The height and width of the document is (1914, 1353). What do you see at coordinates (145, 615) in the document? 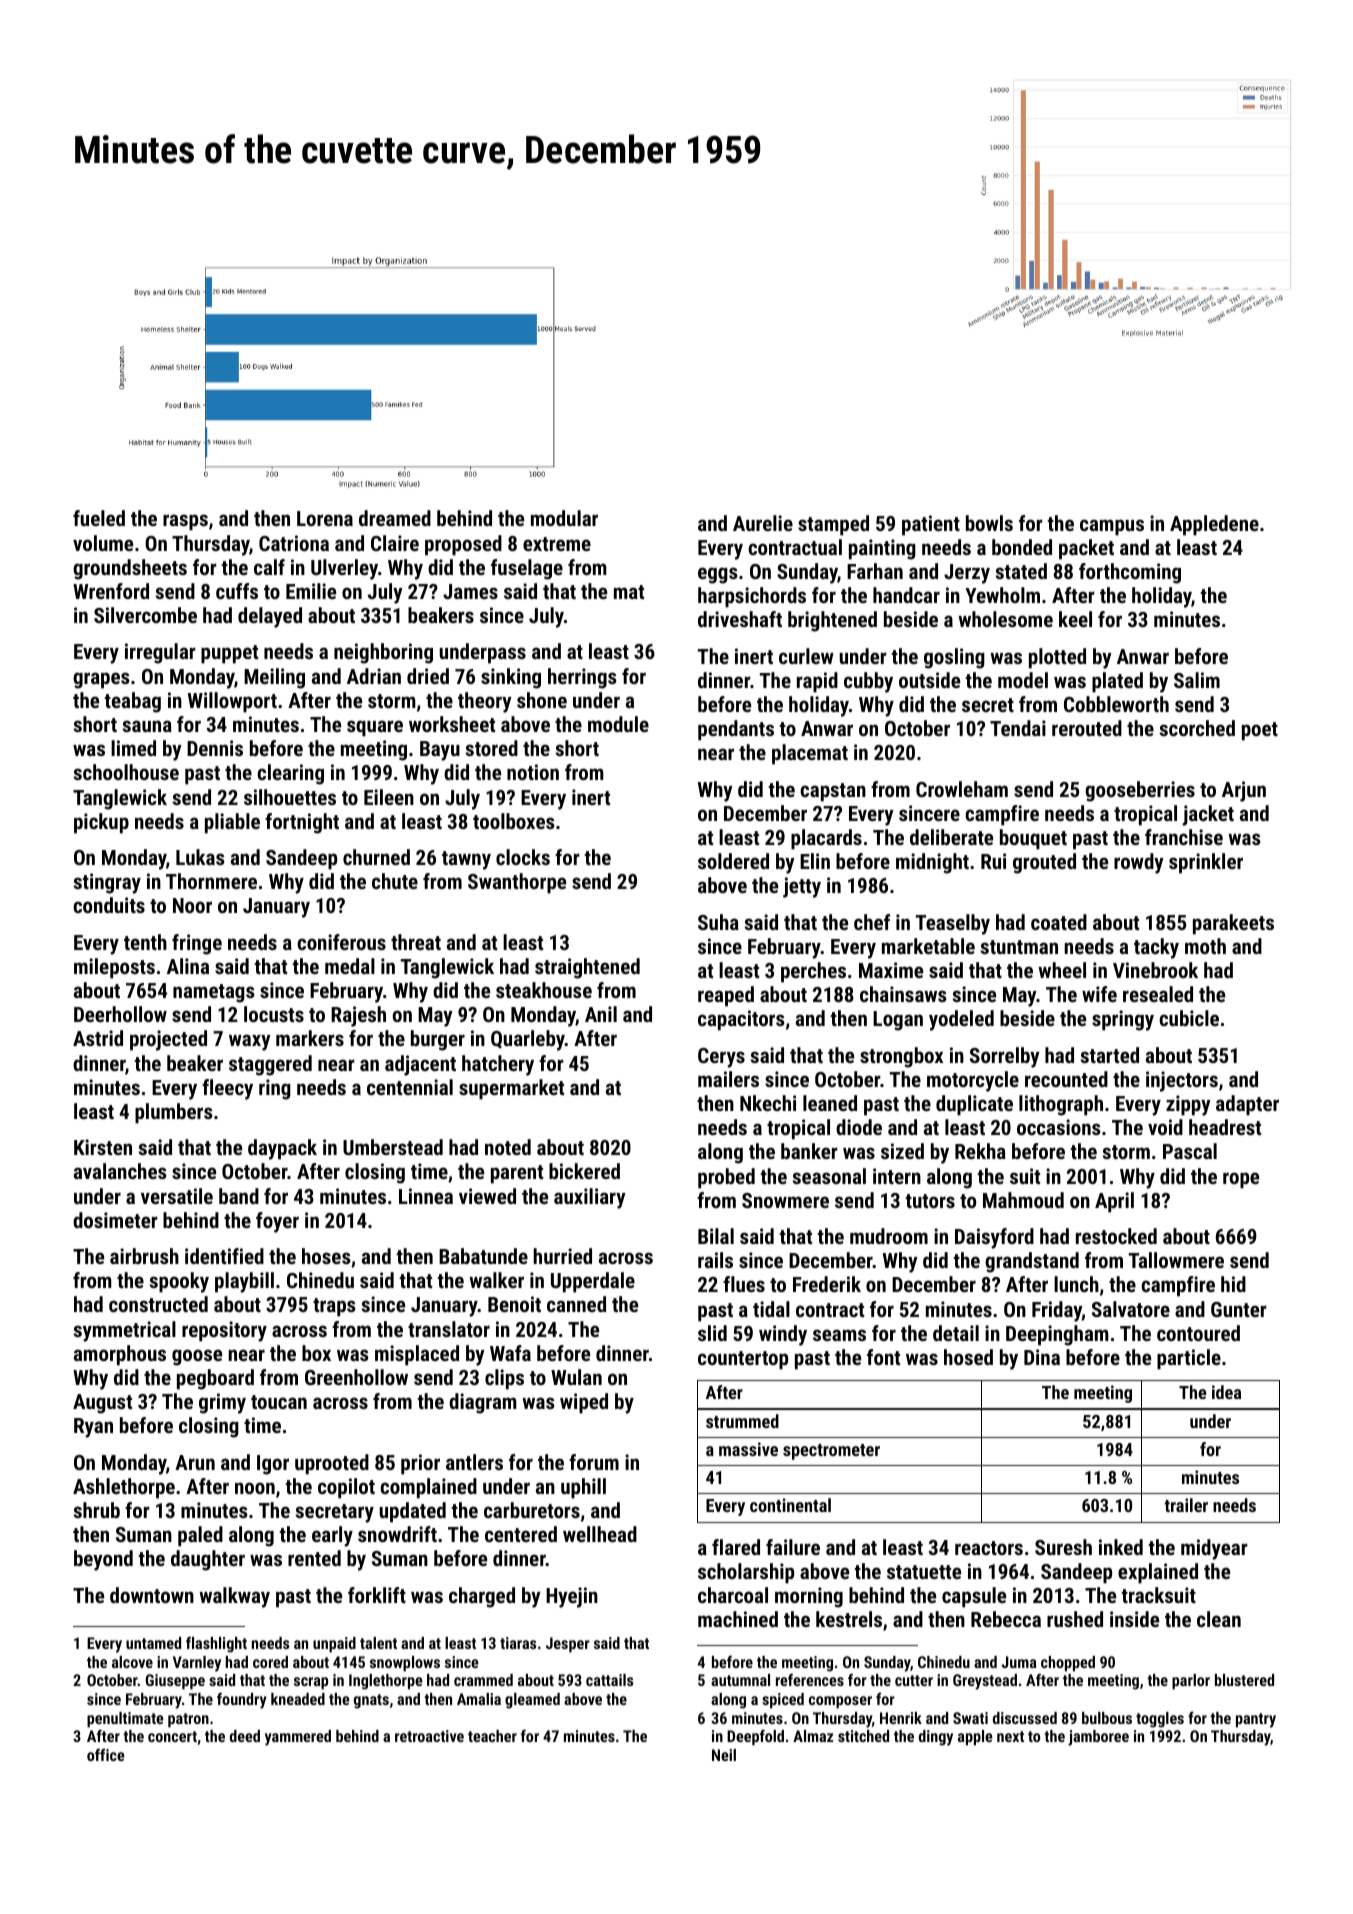
I see `Silvercombe` at bounding box center [145, 615].
